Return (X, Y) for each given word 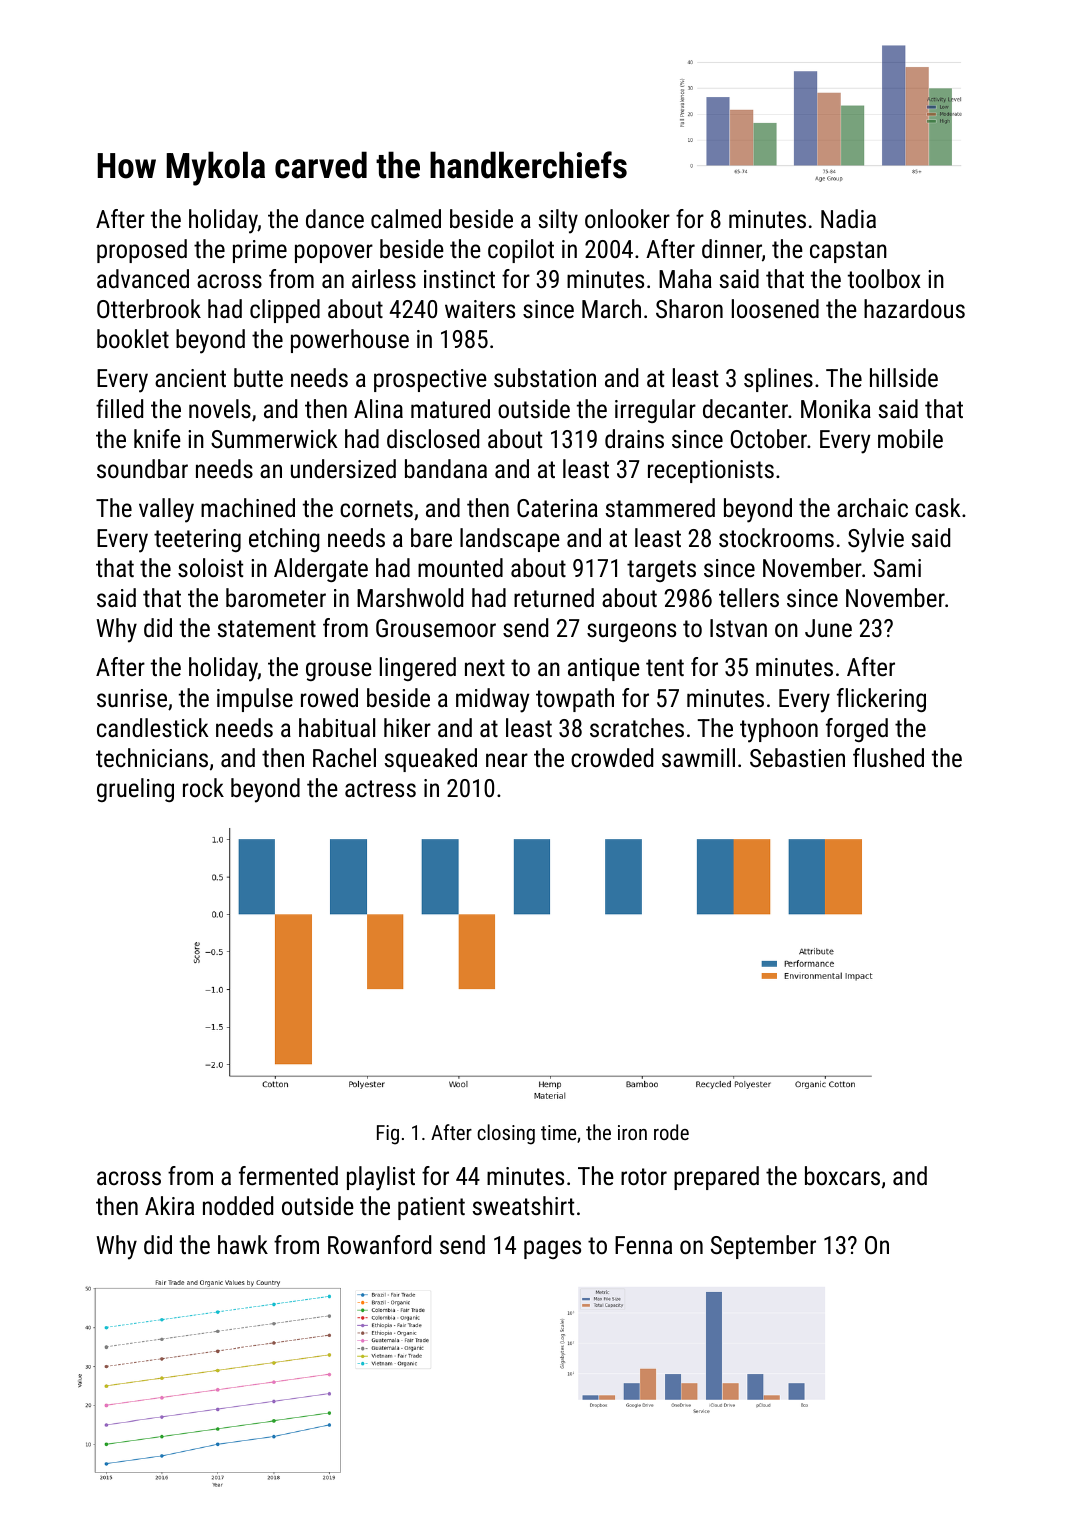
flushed (888, 757)
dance (335, 218)
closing (506, 1134)
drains (634, 438)
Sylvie (876, 540)
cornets (376, 508)
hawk (243, 1244)
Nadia (848, 218)
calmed (406, 218)
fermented (288, 1175)
